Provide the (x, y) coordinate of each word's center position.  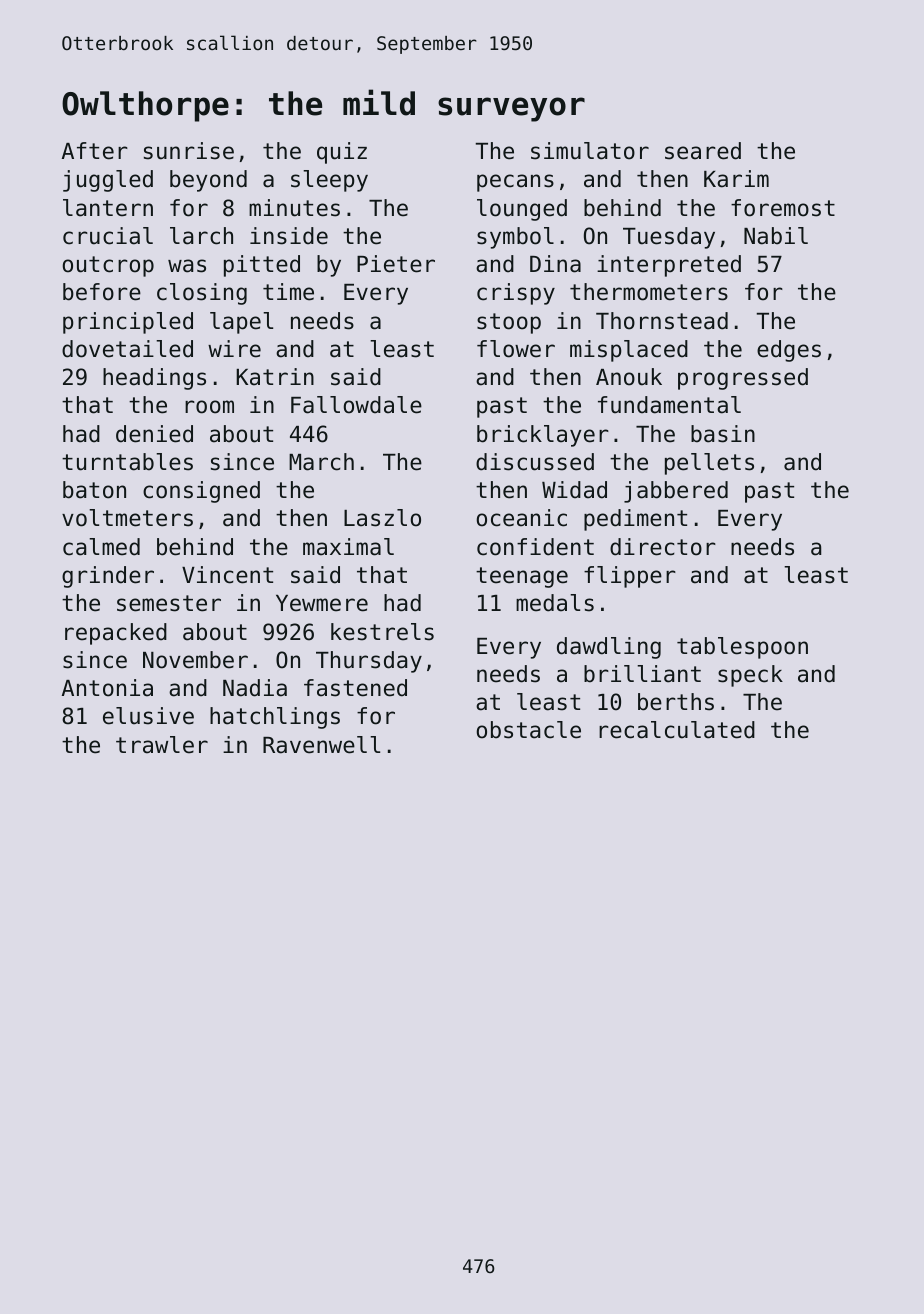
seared (703, 151)
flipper (630, 577)
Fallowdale (356, 405)
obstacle (529, 730)
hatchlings (275, 718)
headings (154, 379)
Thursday (369, 662)
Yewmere (322, 603)
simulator (590, 151)
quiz (342, 153)
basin (723, 434)
